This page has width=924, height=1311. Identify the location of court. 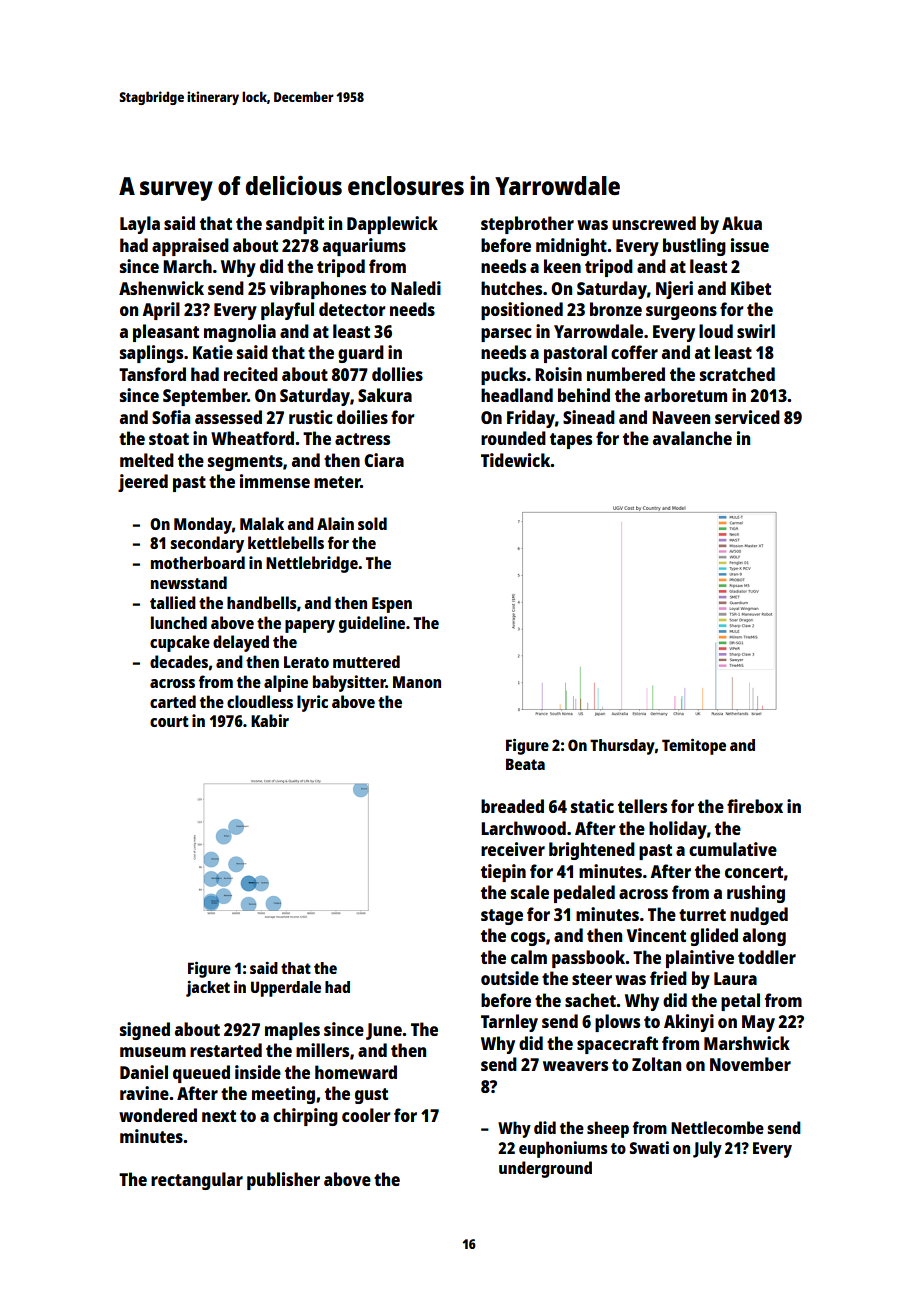
(169, 721).
